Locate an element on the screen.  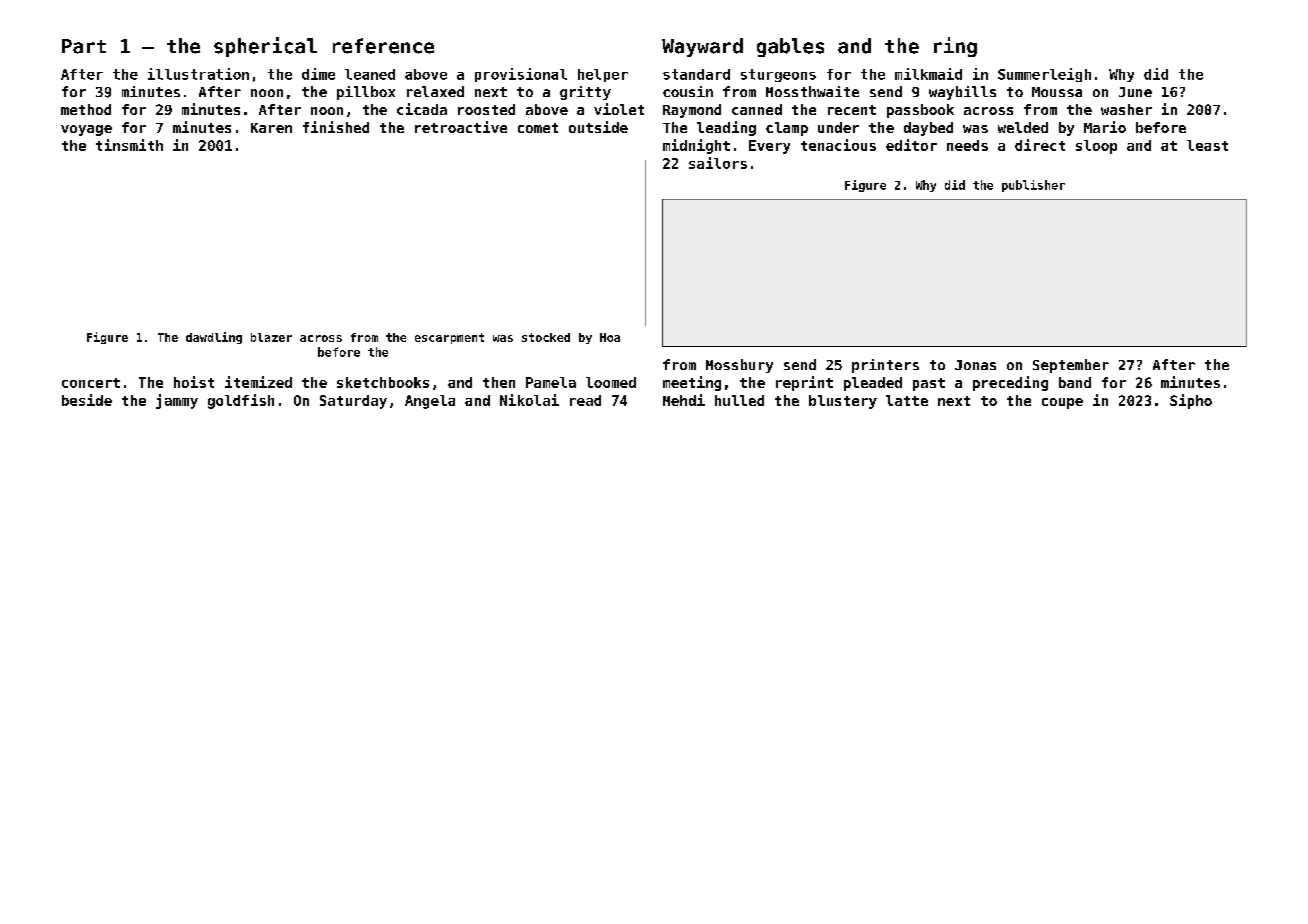
blazer is located at coordinates (271, 337).
